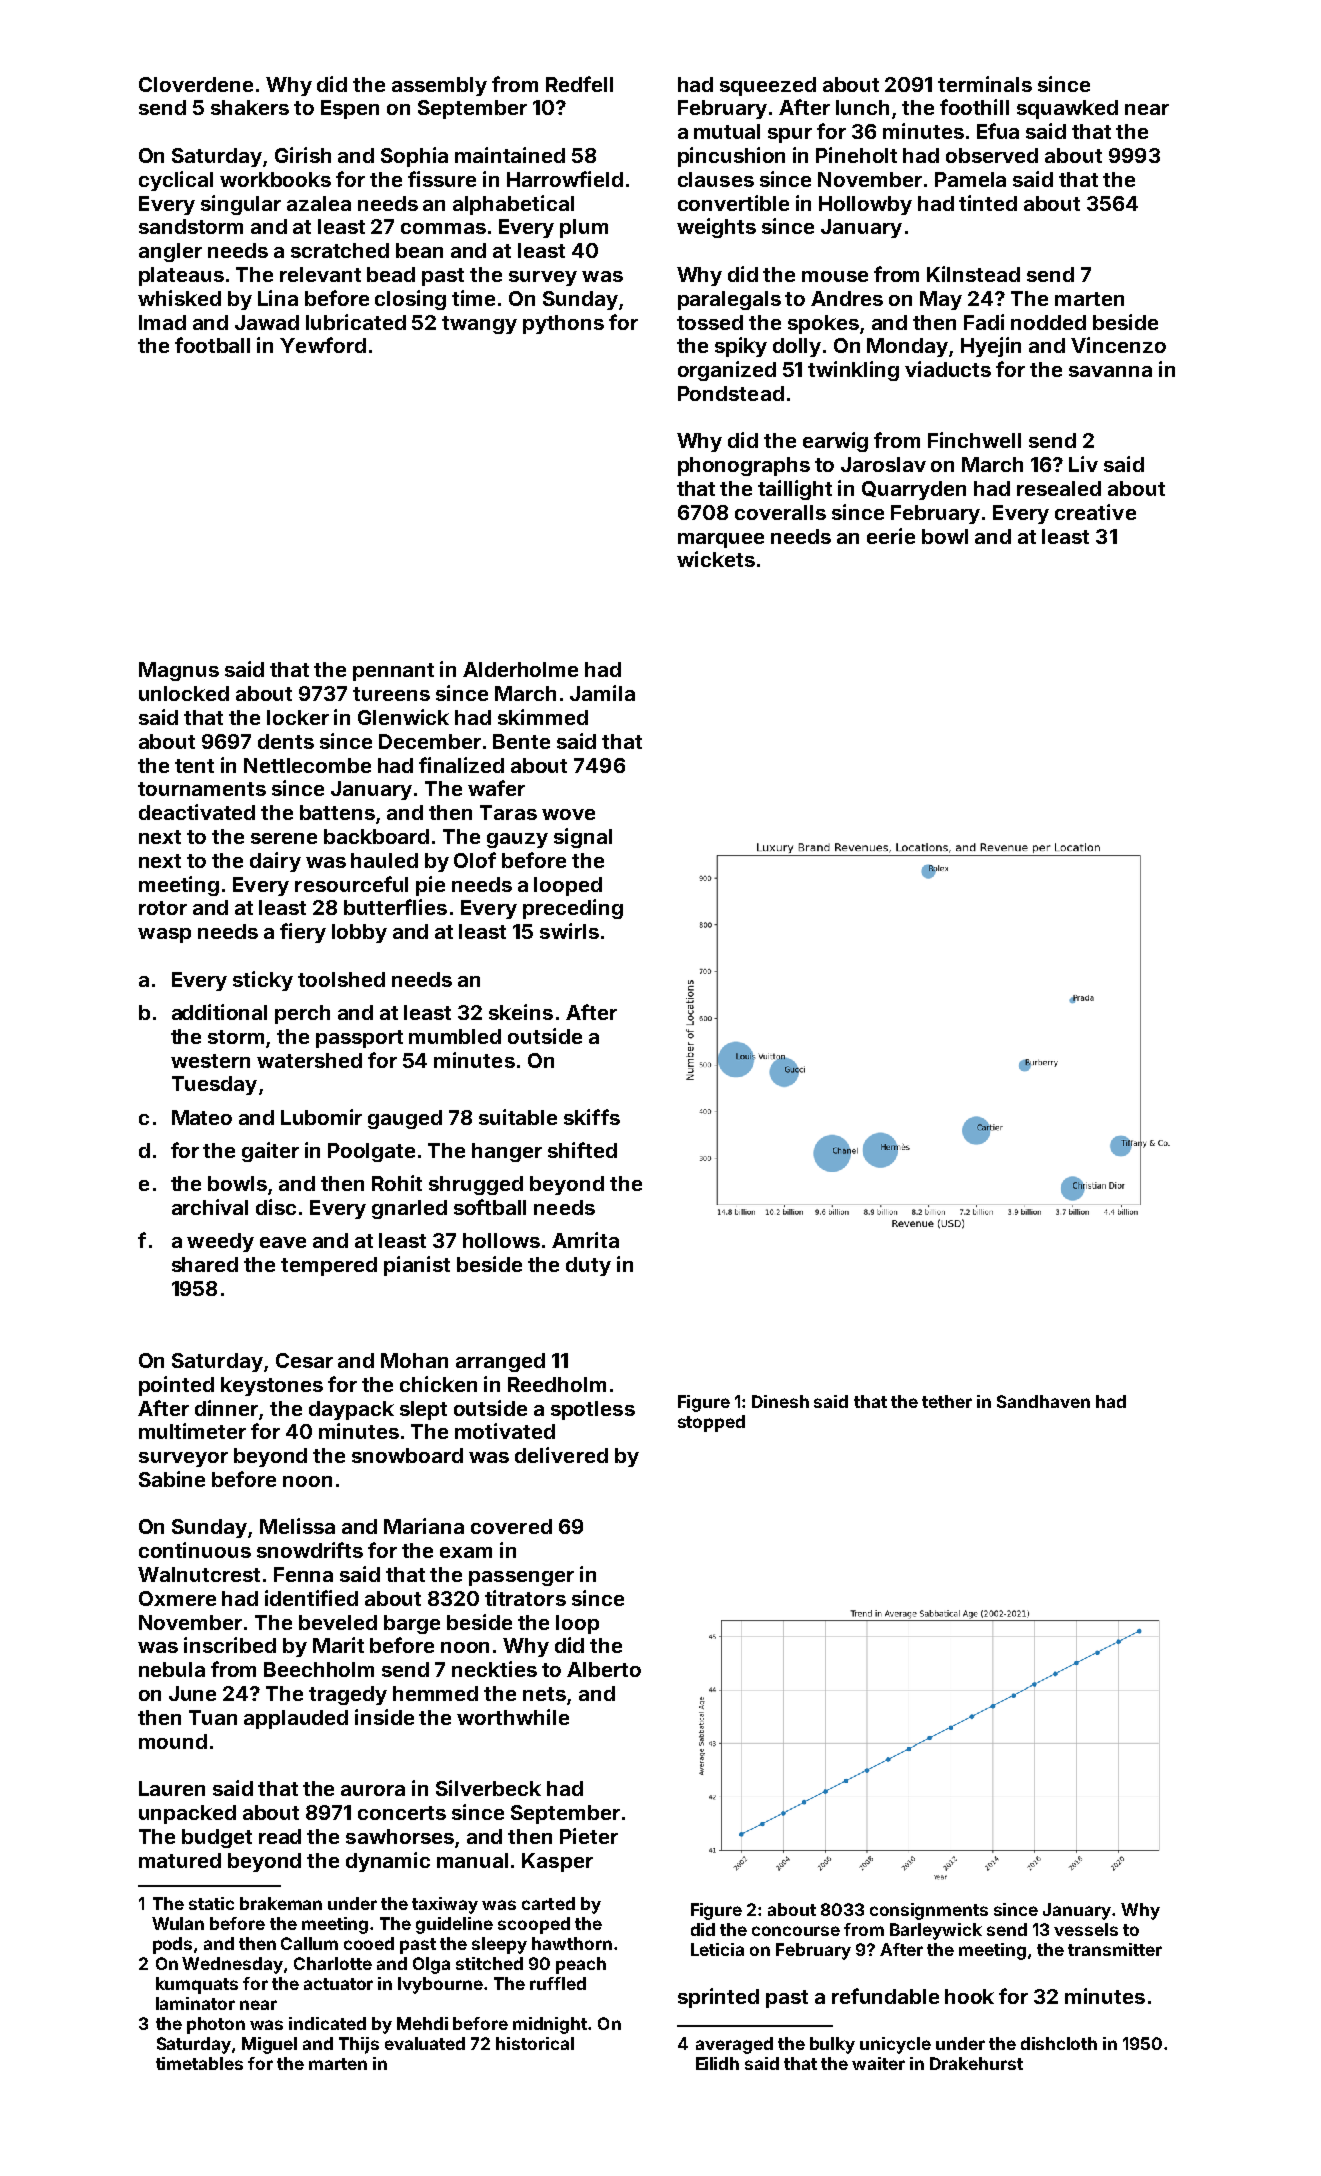  Describe the element at coordinates (573, 909) in the screenshot. I see `preceding` at that location.
